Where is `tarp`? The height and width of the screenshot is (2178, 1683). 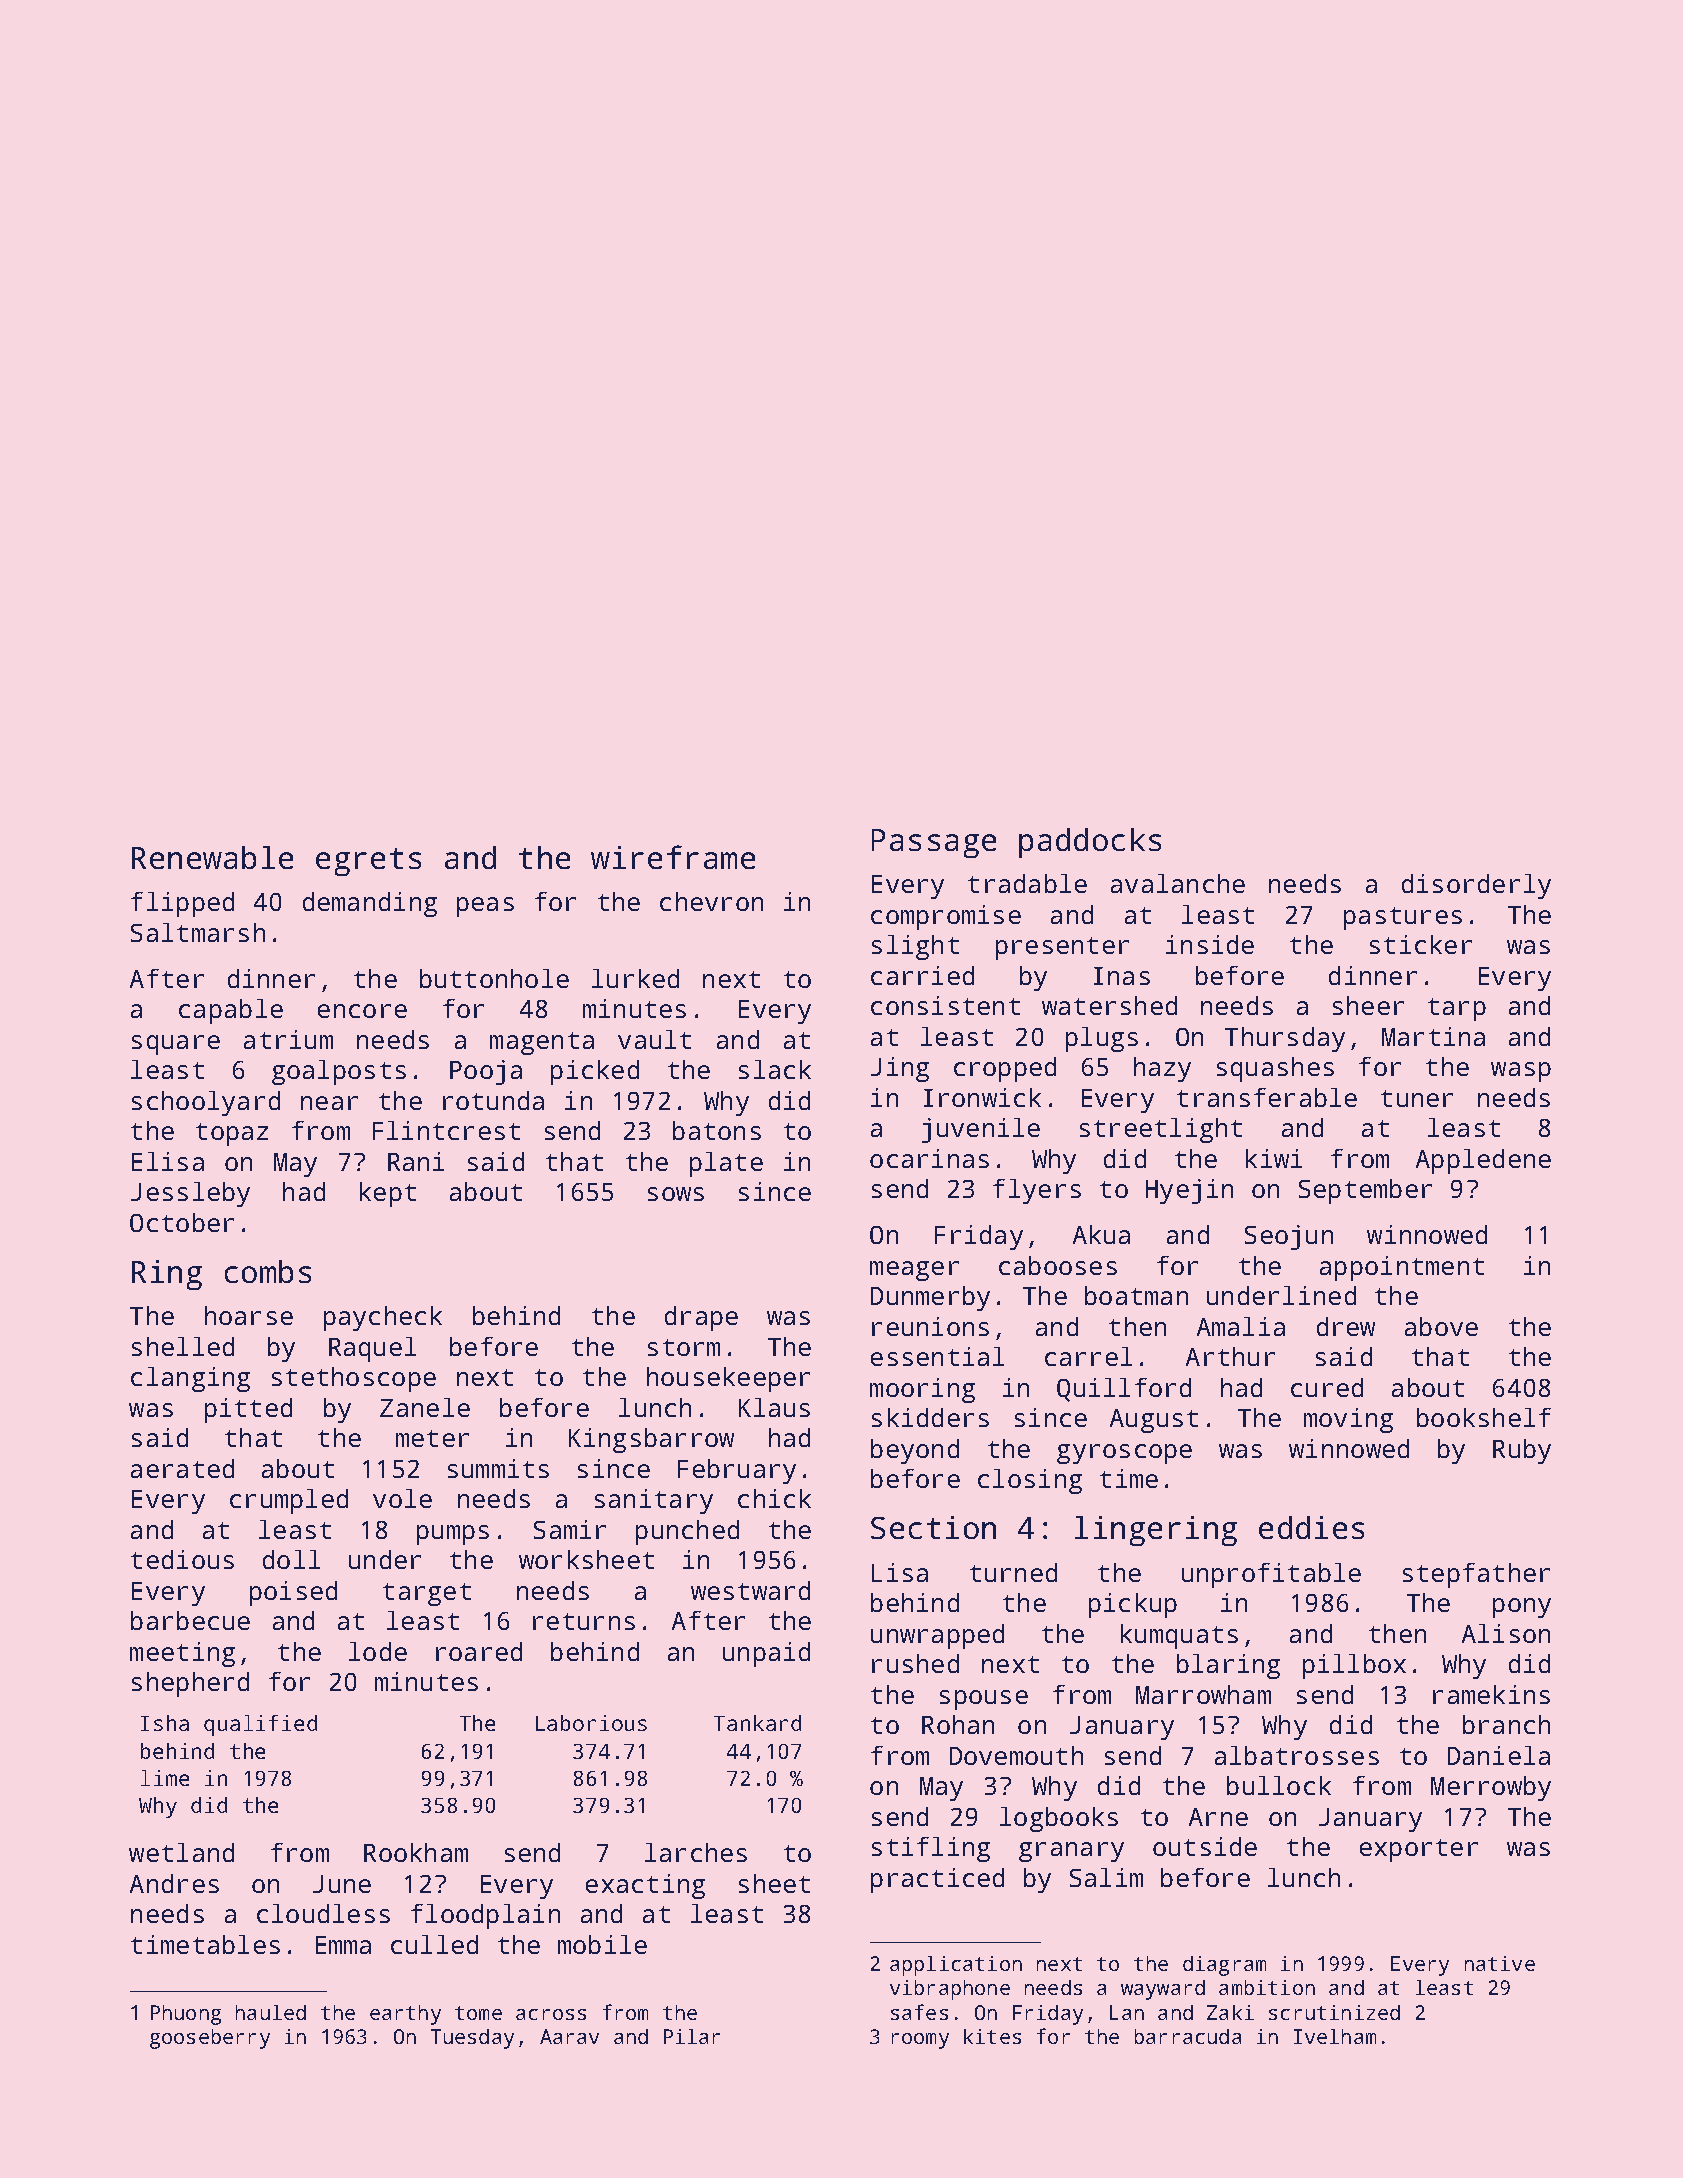 tarp is located at coordinates (1457, 1009).
